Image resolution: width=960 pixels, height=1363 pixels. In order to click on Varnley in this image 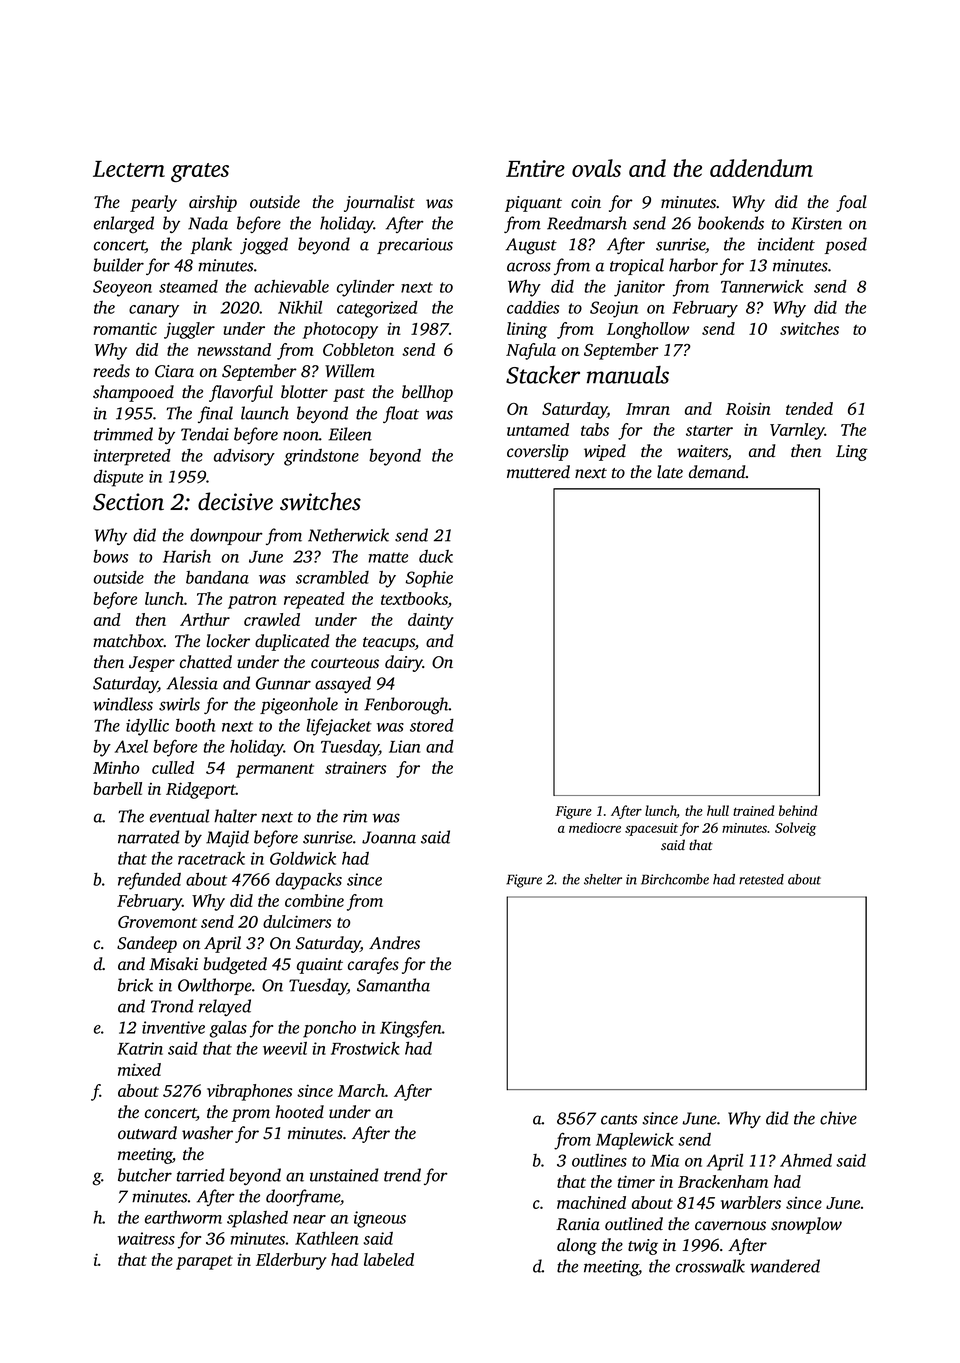, I will do `click(797, 431)`.
